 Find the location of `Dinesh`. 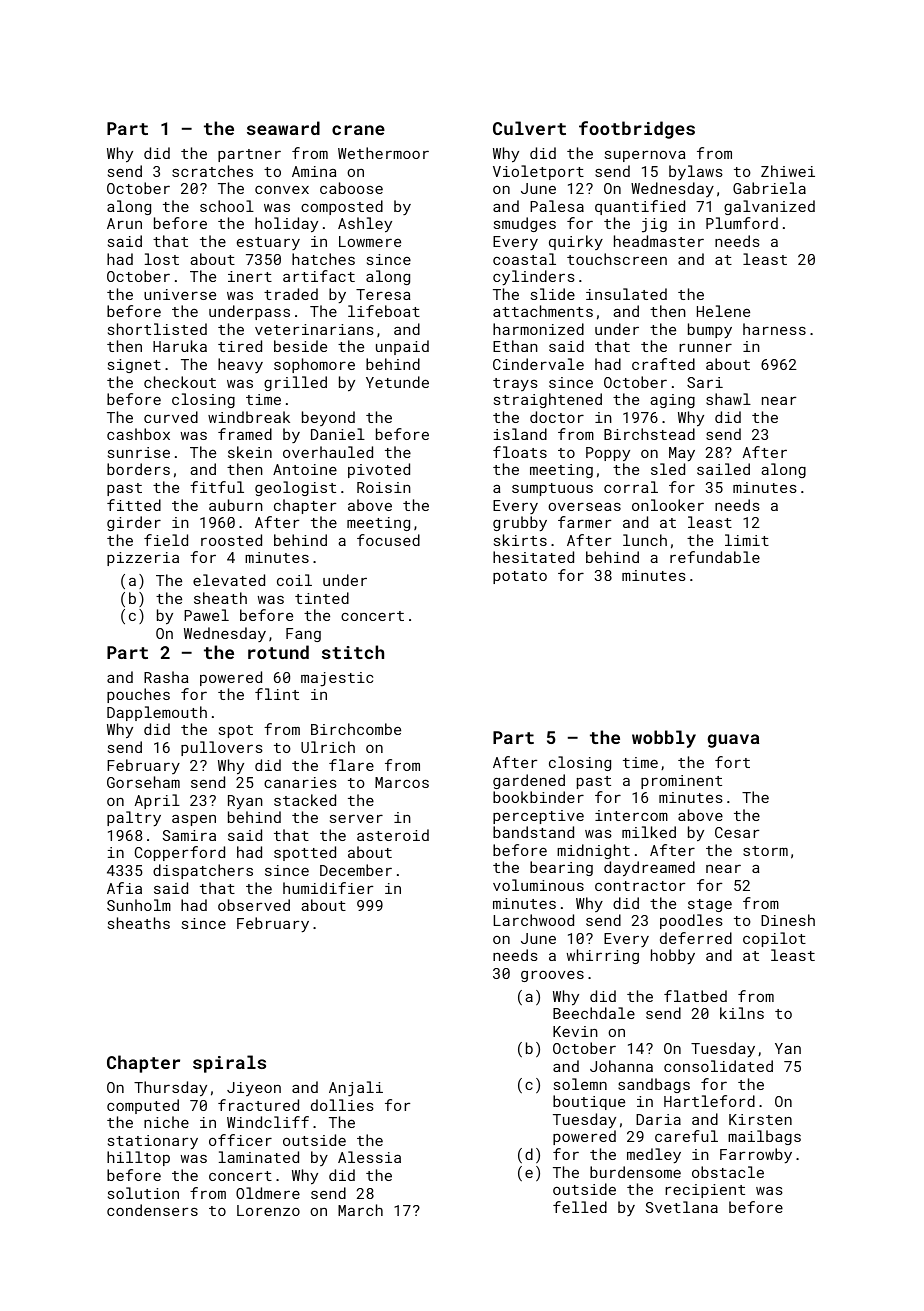

Dinesh is located at coordinates (788, 920).
